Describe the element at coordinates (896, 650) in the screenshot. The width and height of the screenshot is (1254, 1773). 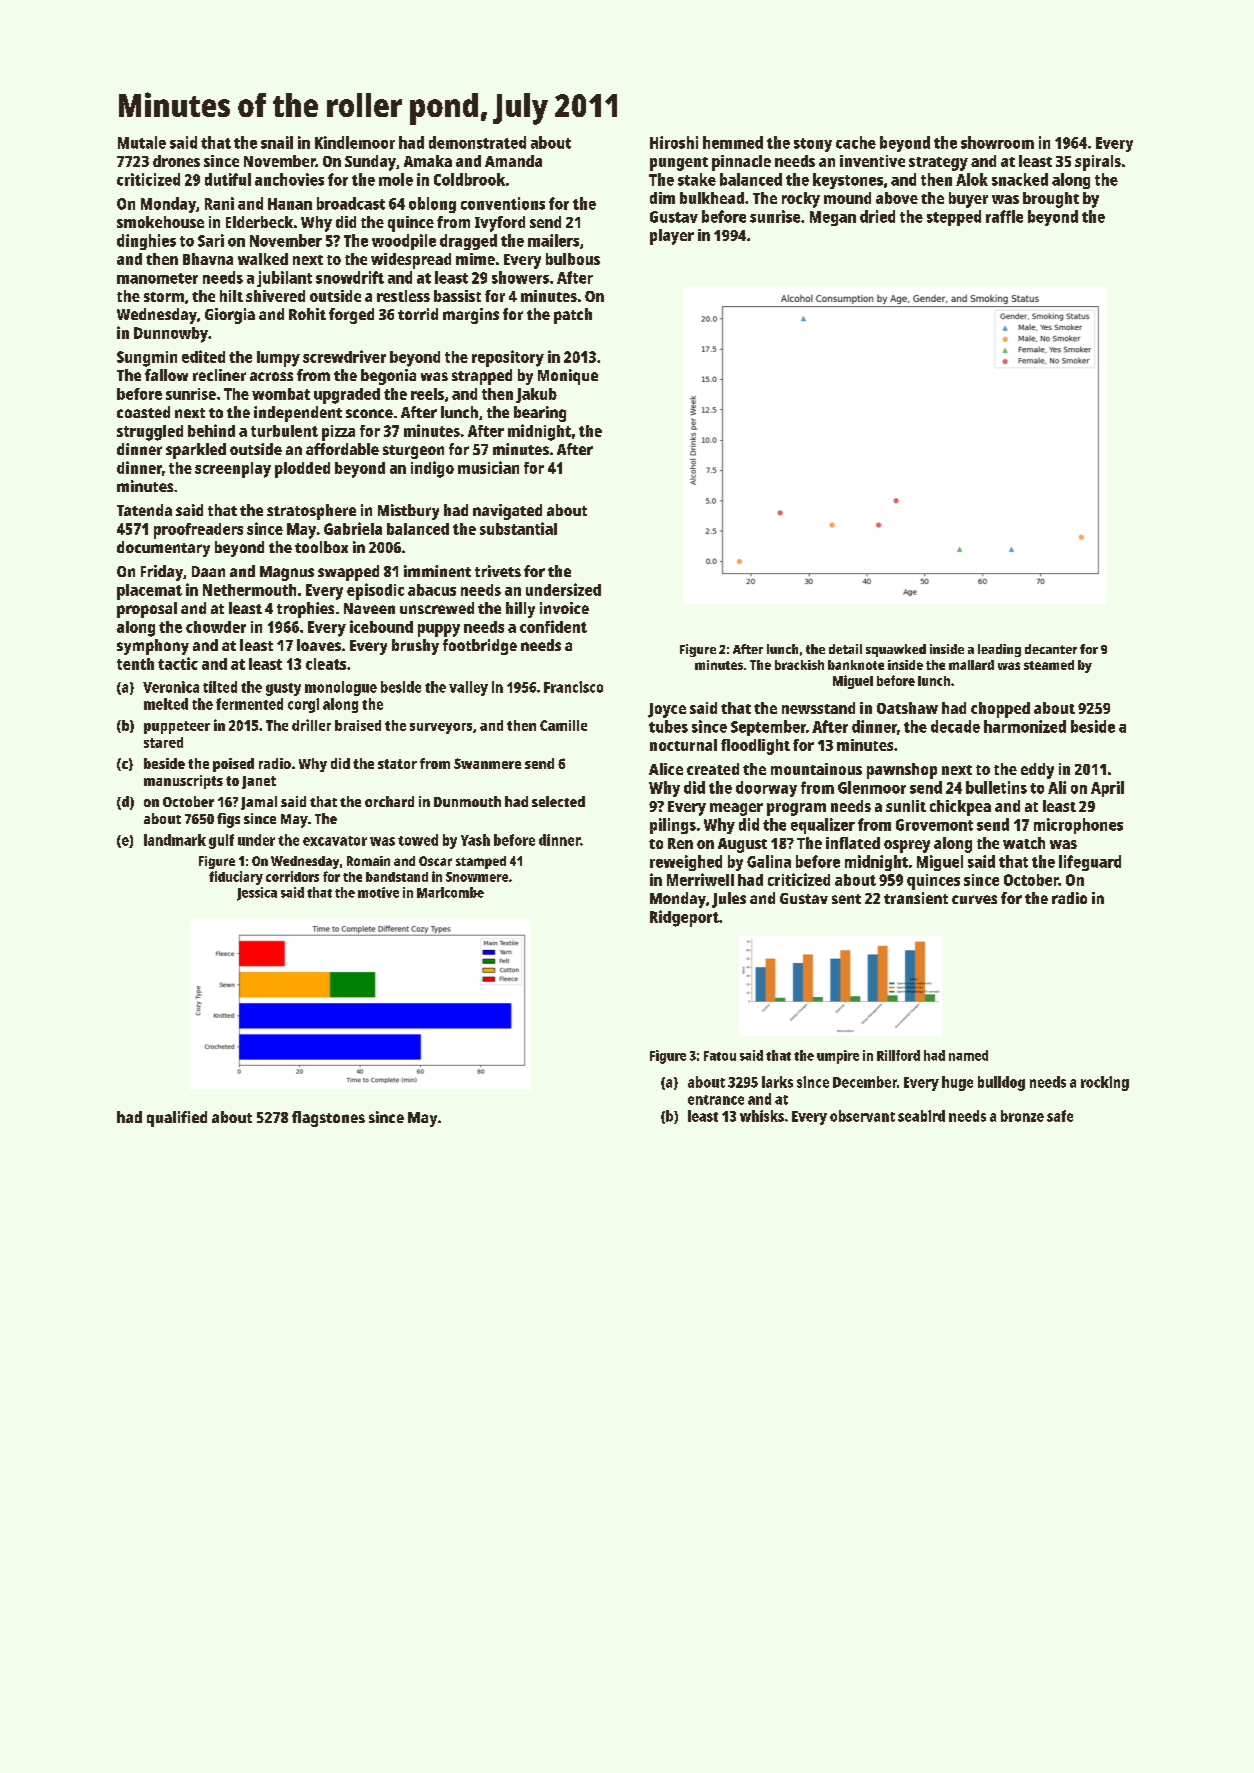
I see `squawked` at that location.
